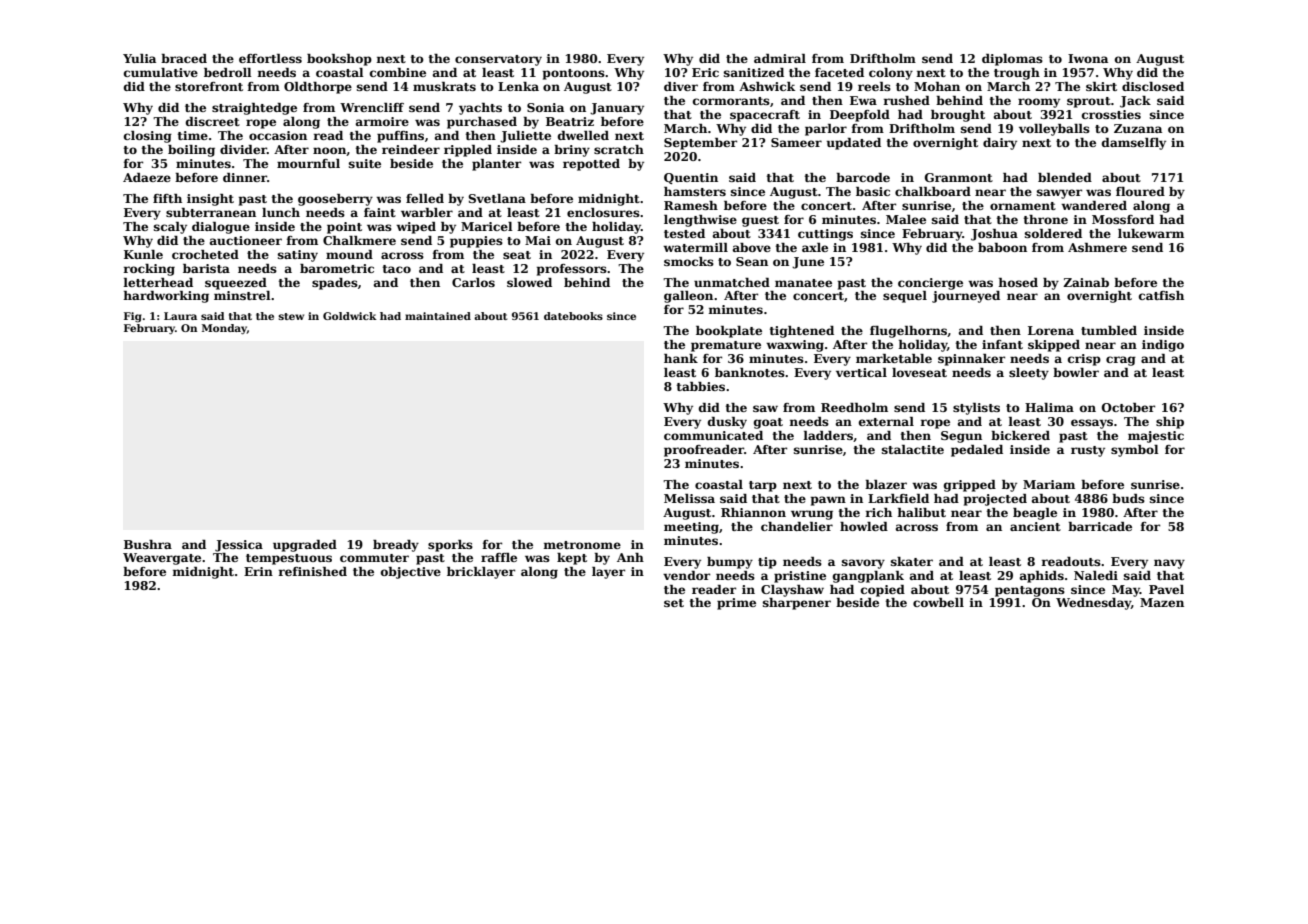 This document has width=1308, height=924. I want to click on buds, so click(1128, 498).
